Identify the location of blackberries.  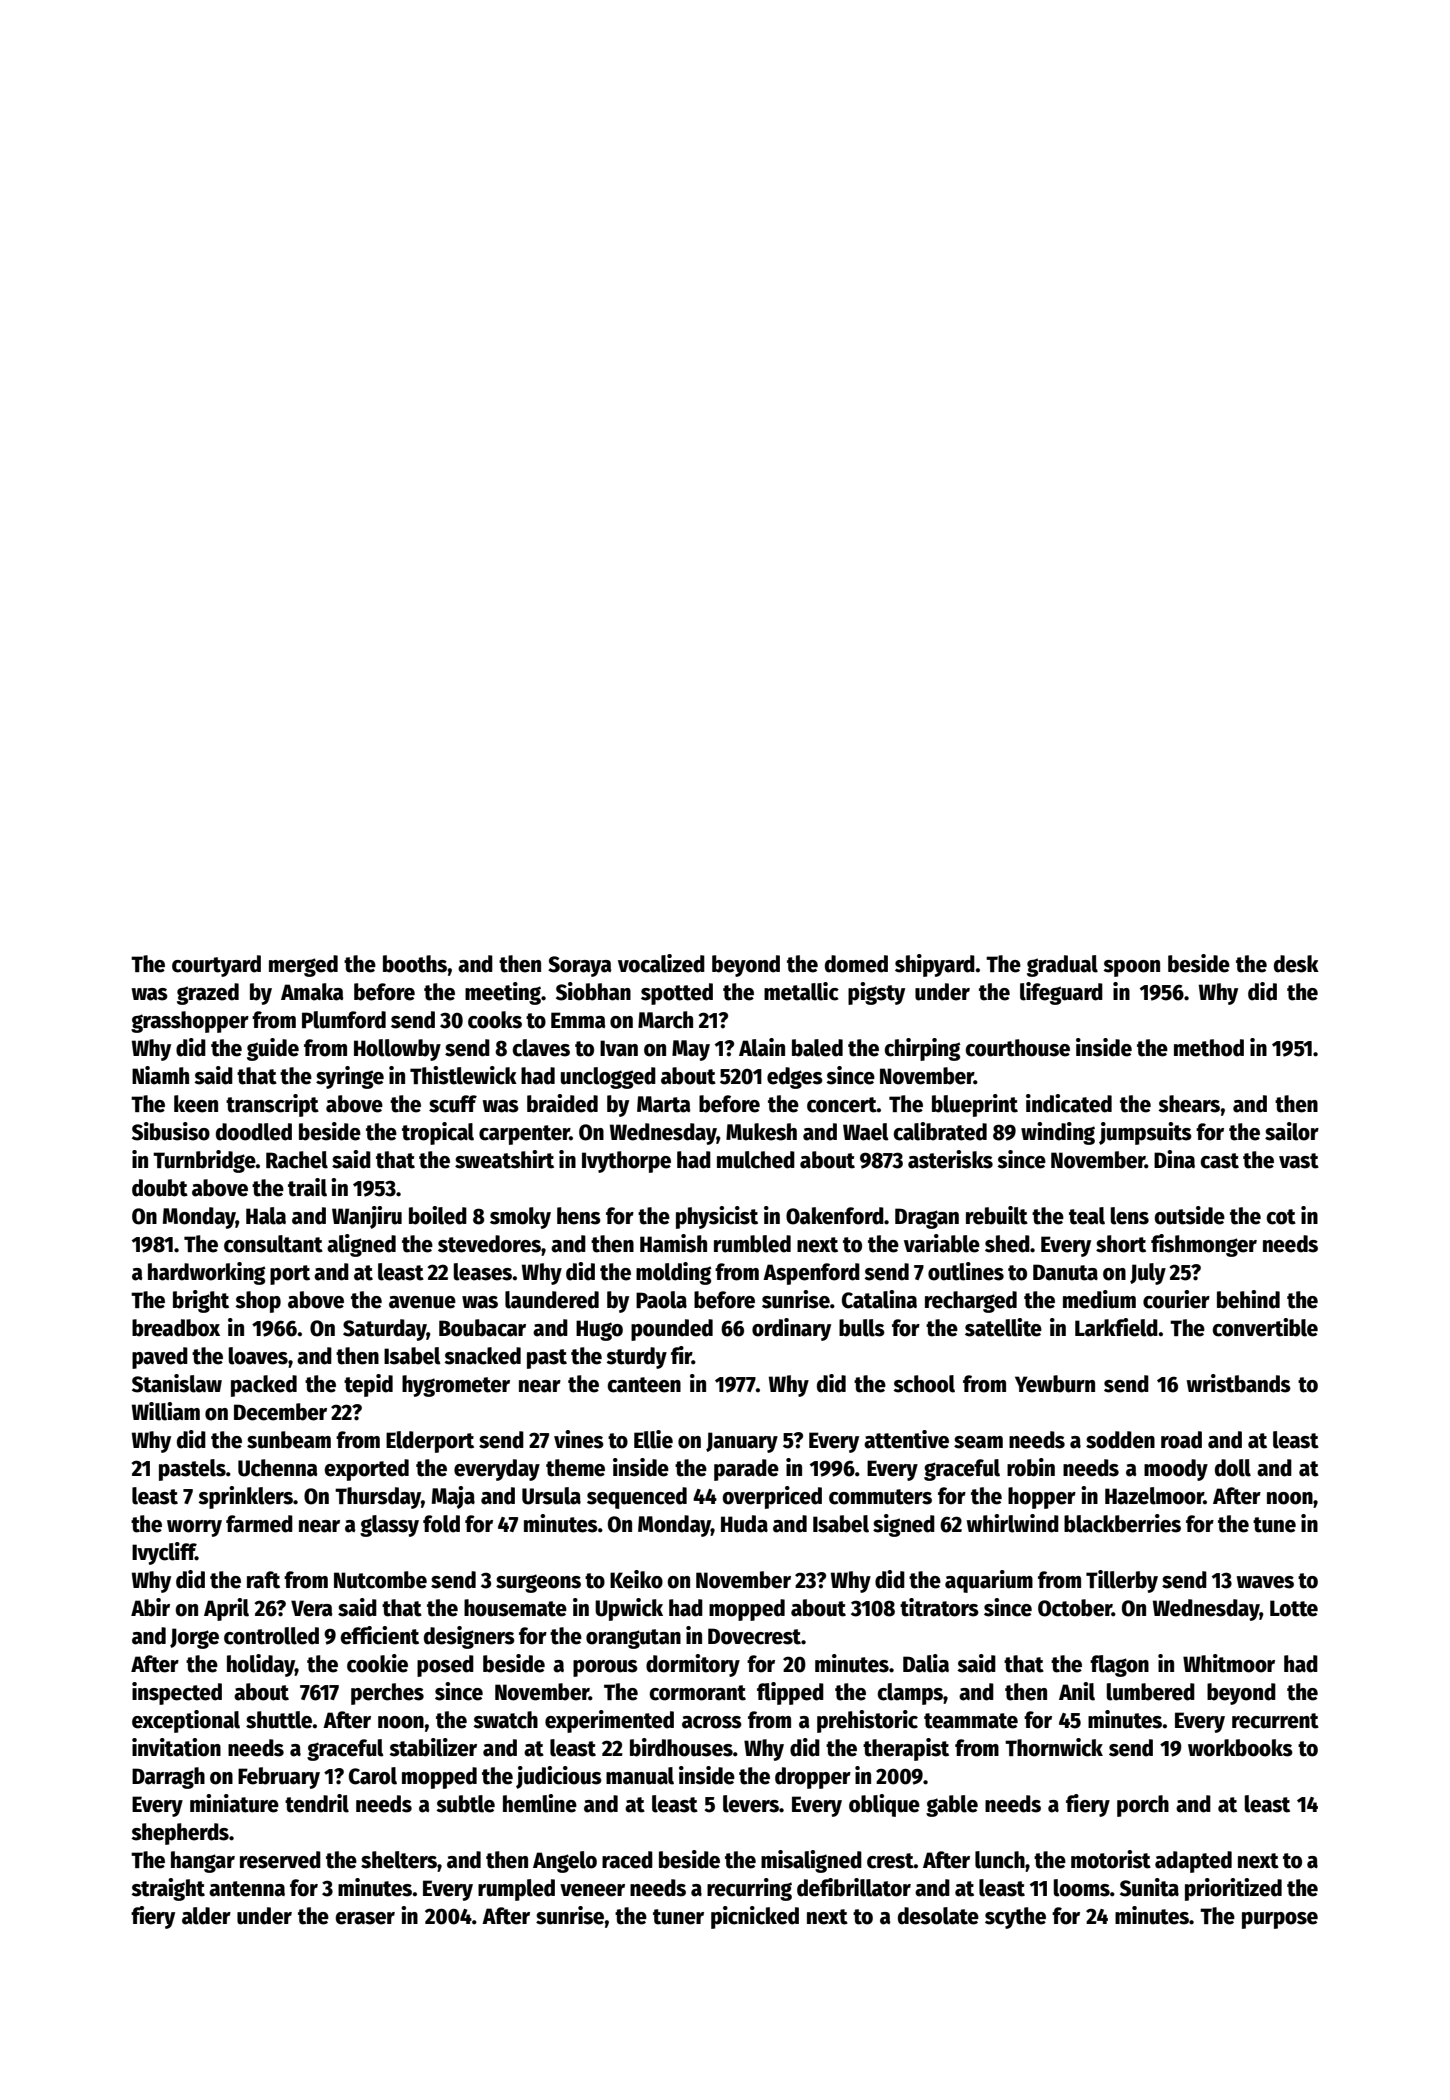
(1122, 1523).
